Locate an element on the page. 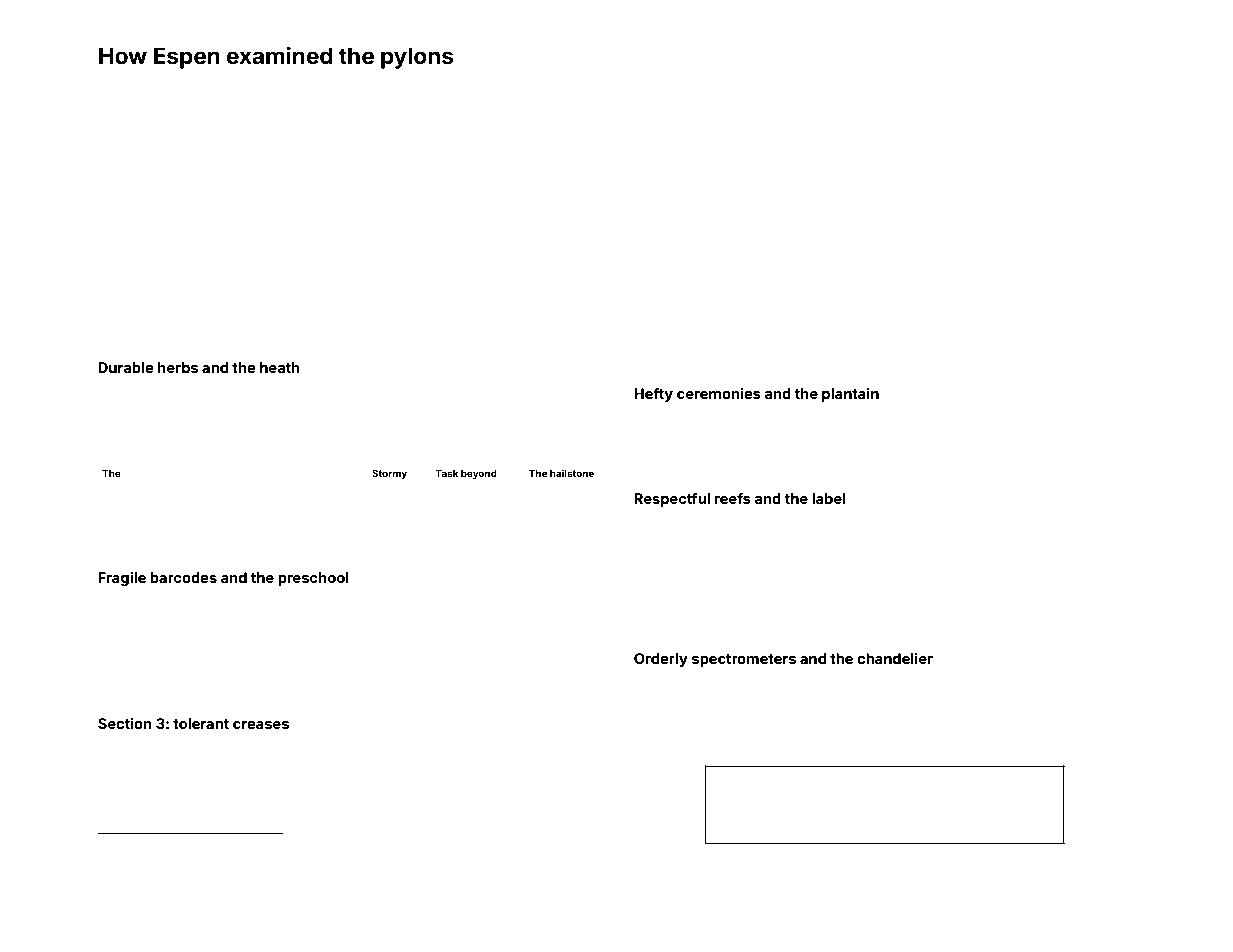 The width and height of the image is (1233, 952). respirator is located at coordinates (216, 891).
